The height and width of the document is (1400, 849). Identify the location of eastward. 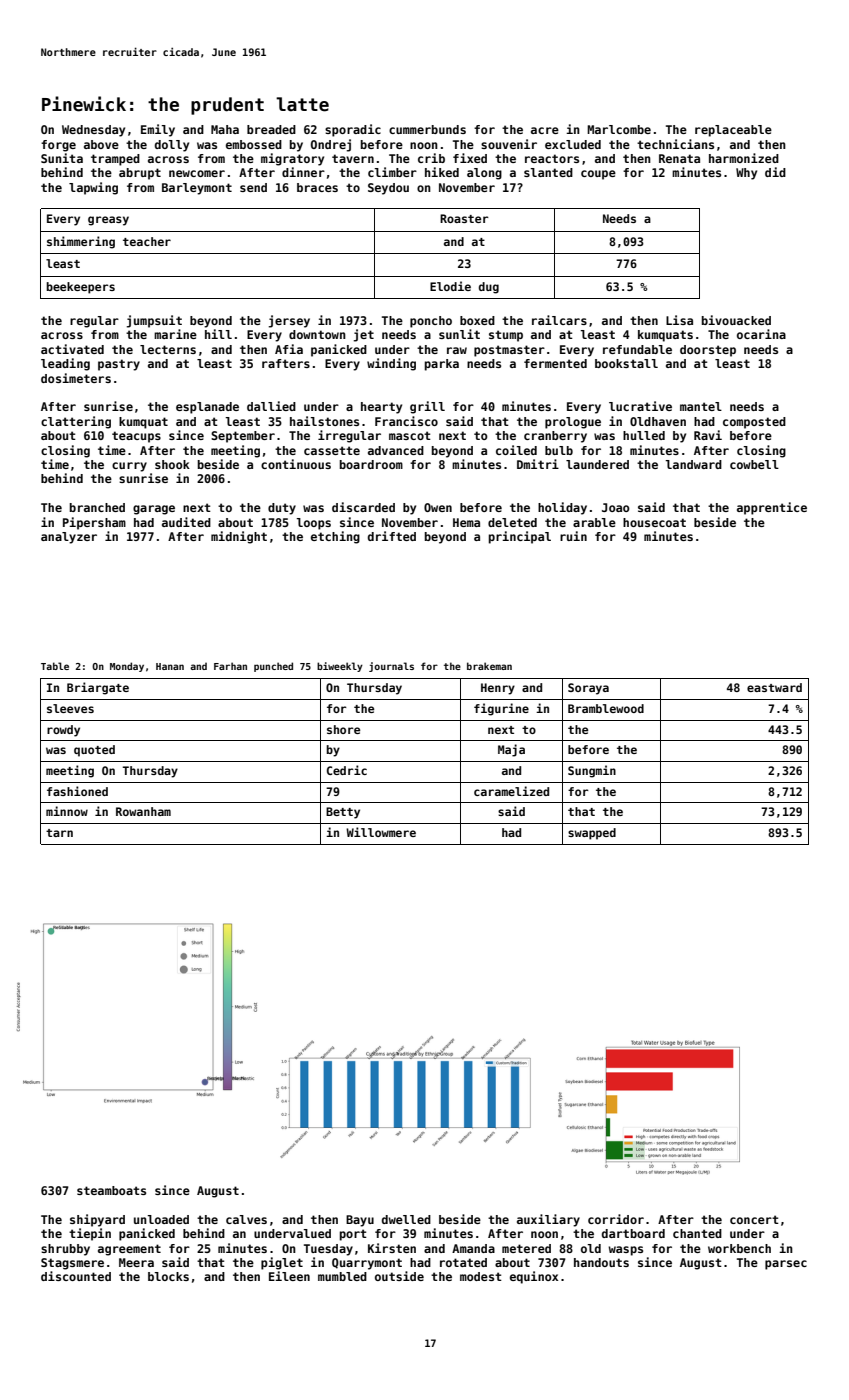
(774, 687).
